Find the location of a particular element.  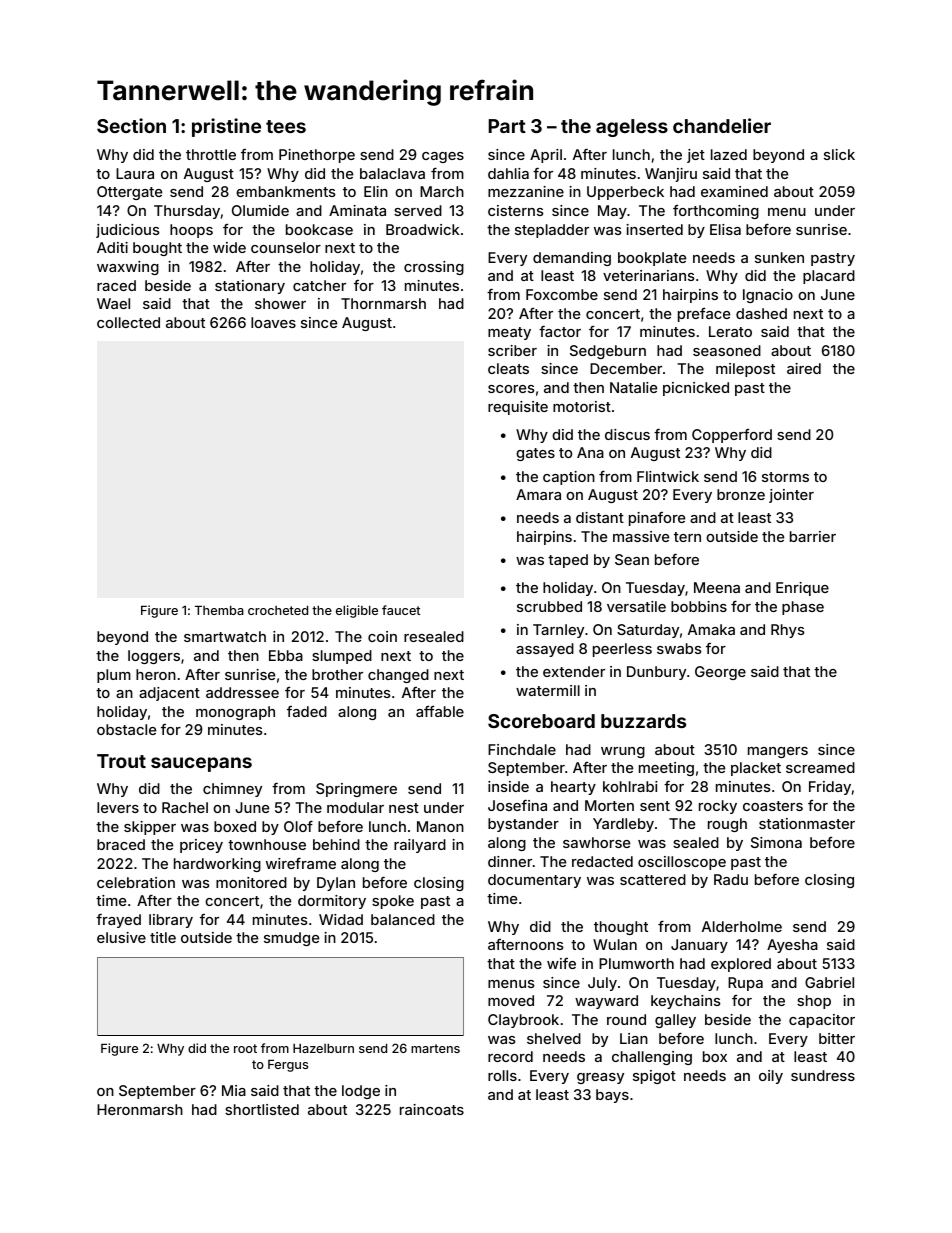

discus is located at coordinates (627, 434).
